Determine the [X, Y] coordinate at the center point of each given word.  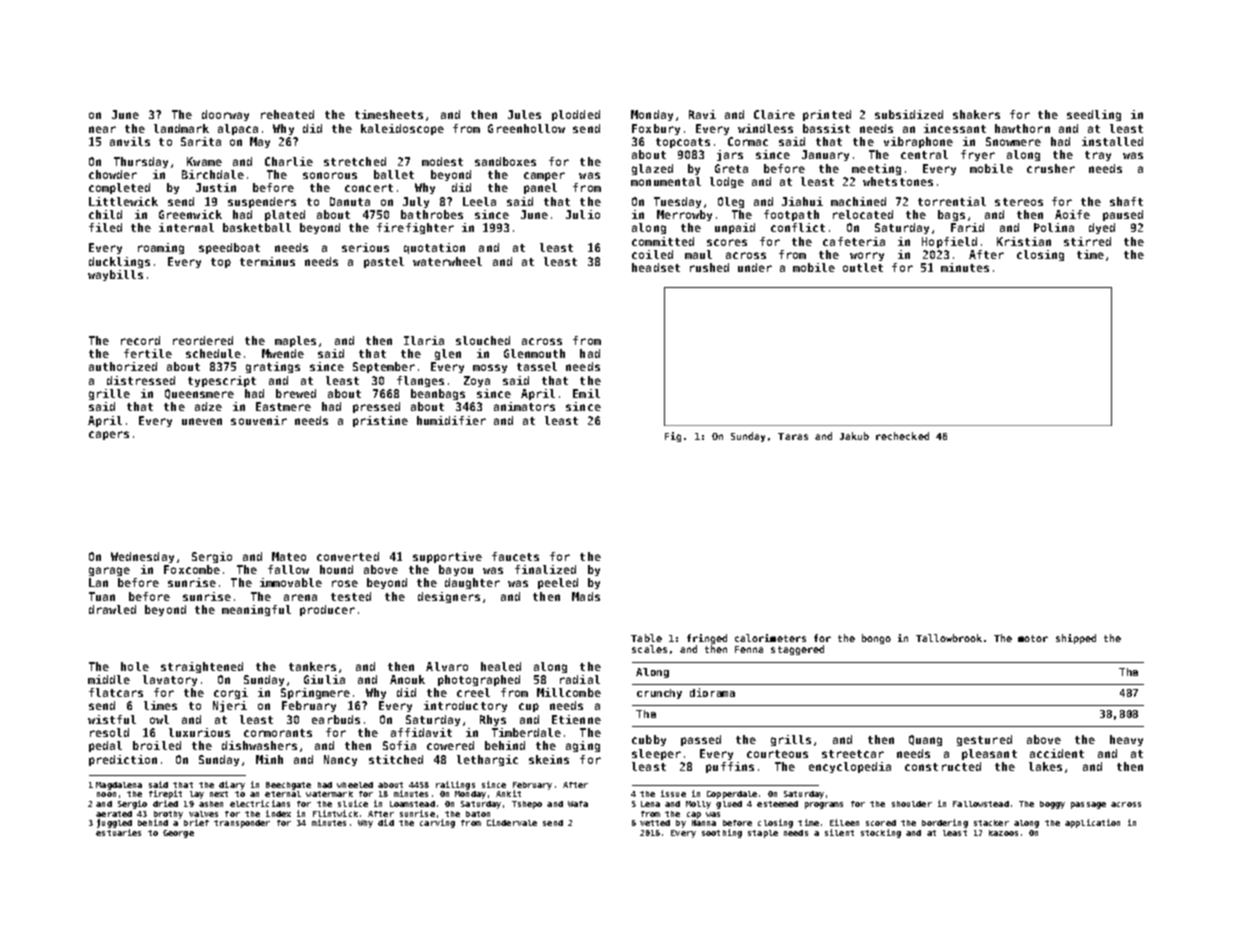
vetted [655, 823]
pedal [105, 746]
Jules [524, 114]
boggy [1052, 805]
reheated [287, 114]
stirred [1087, 241]
